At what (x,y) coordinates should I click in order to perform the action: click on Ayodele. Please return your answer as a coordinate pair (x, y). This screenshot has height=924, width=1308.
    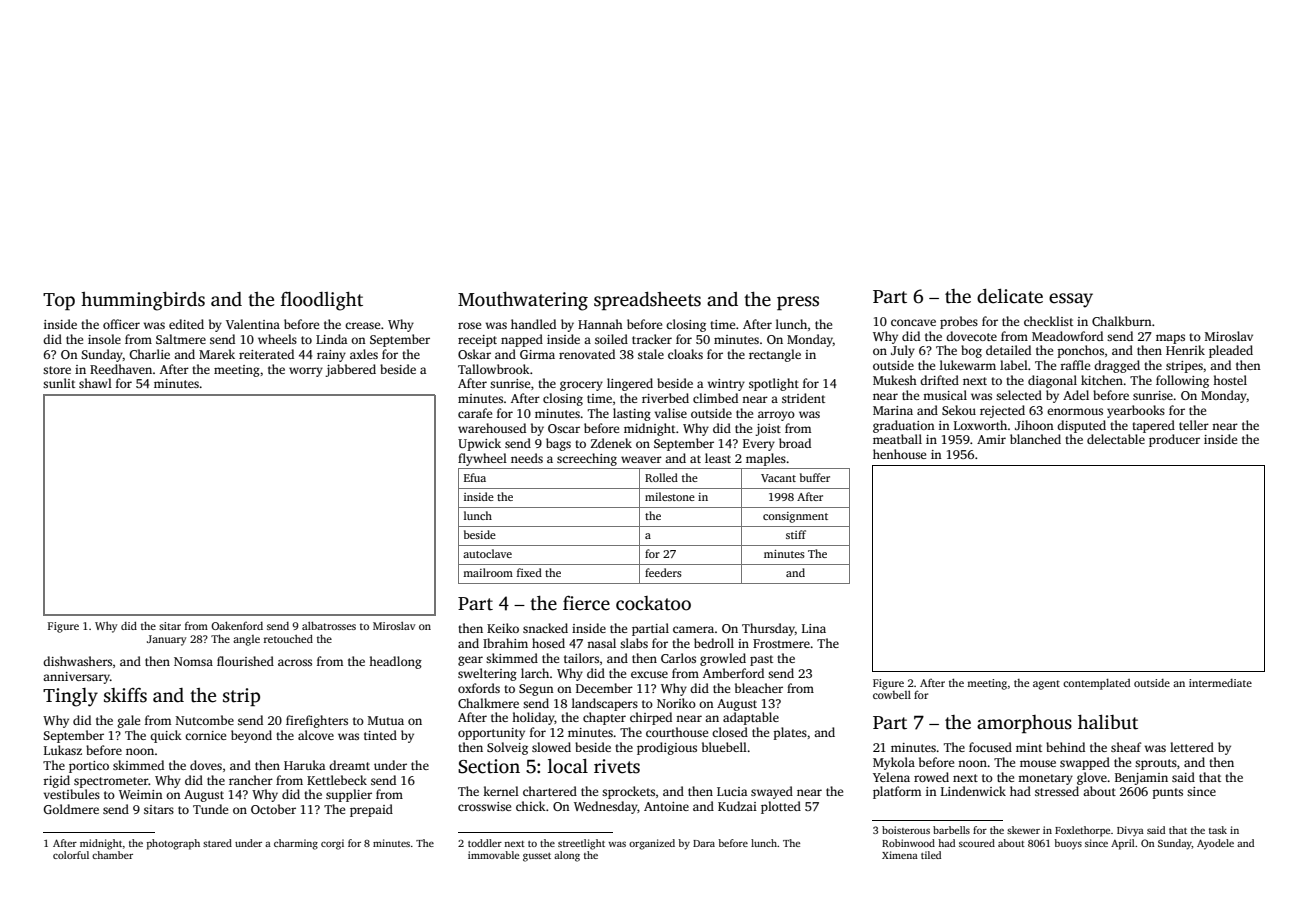
    Looking at the image, I should click on (1215, 844).
